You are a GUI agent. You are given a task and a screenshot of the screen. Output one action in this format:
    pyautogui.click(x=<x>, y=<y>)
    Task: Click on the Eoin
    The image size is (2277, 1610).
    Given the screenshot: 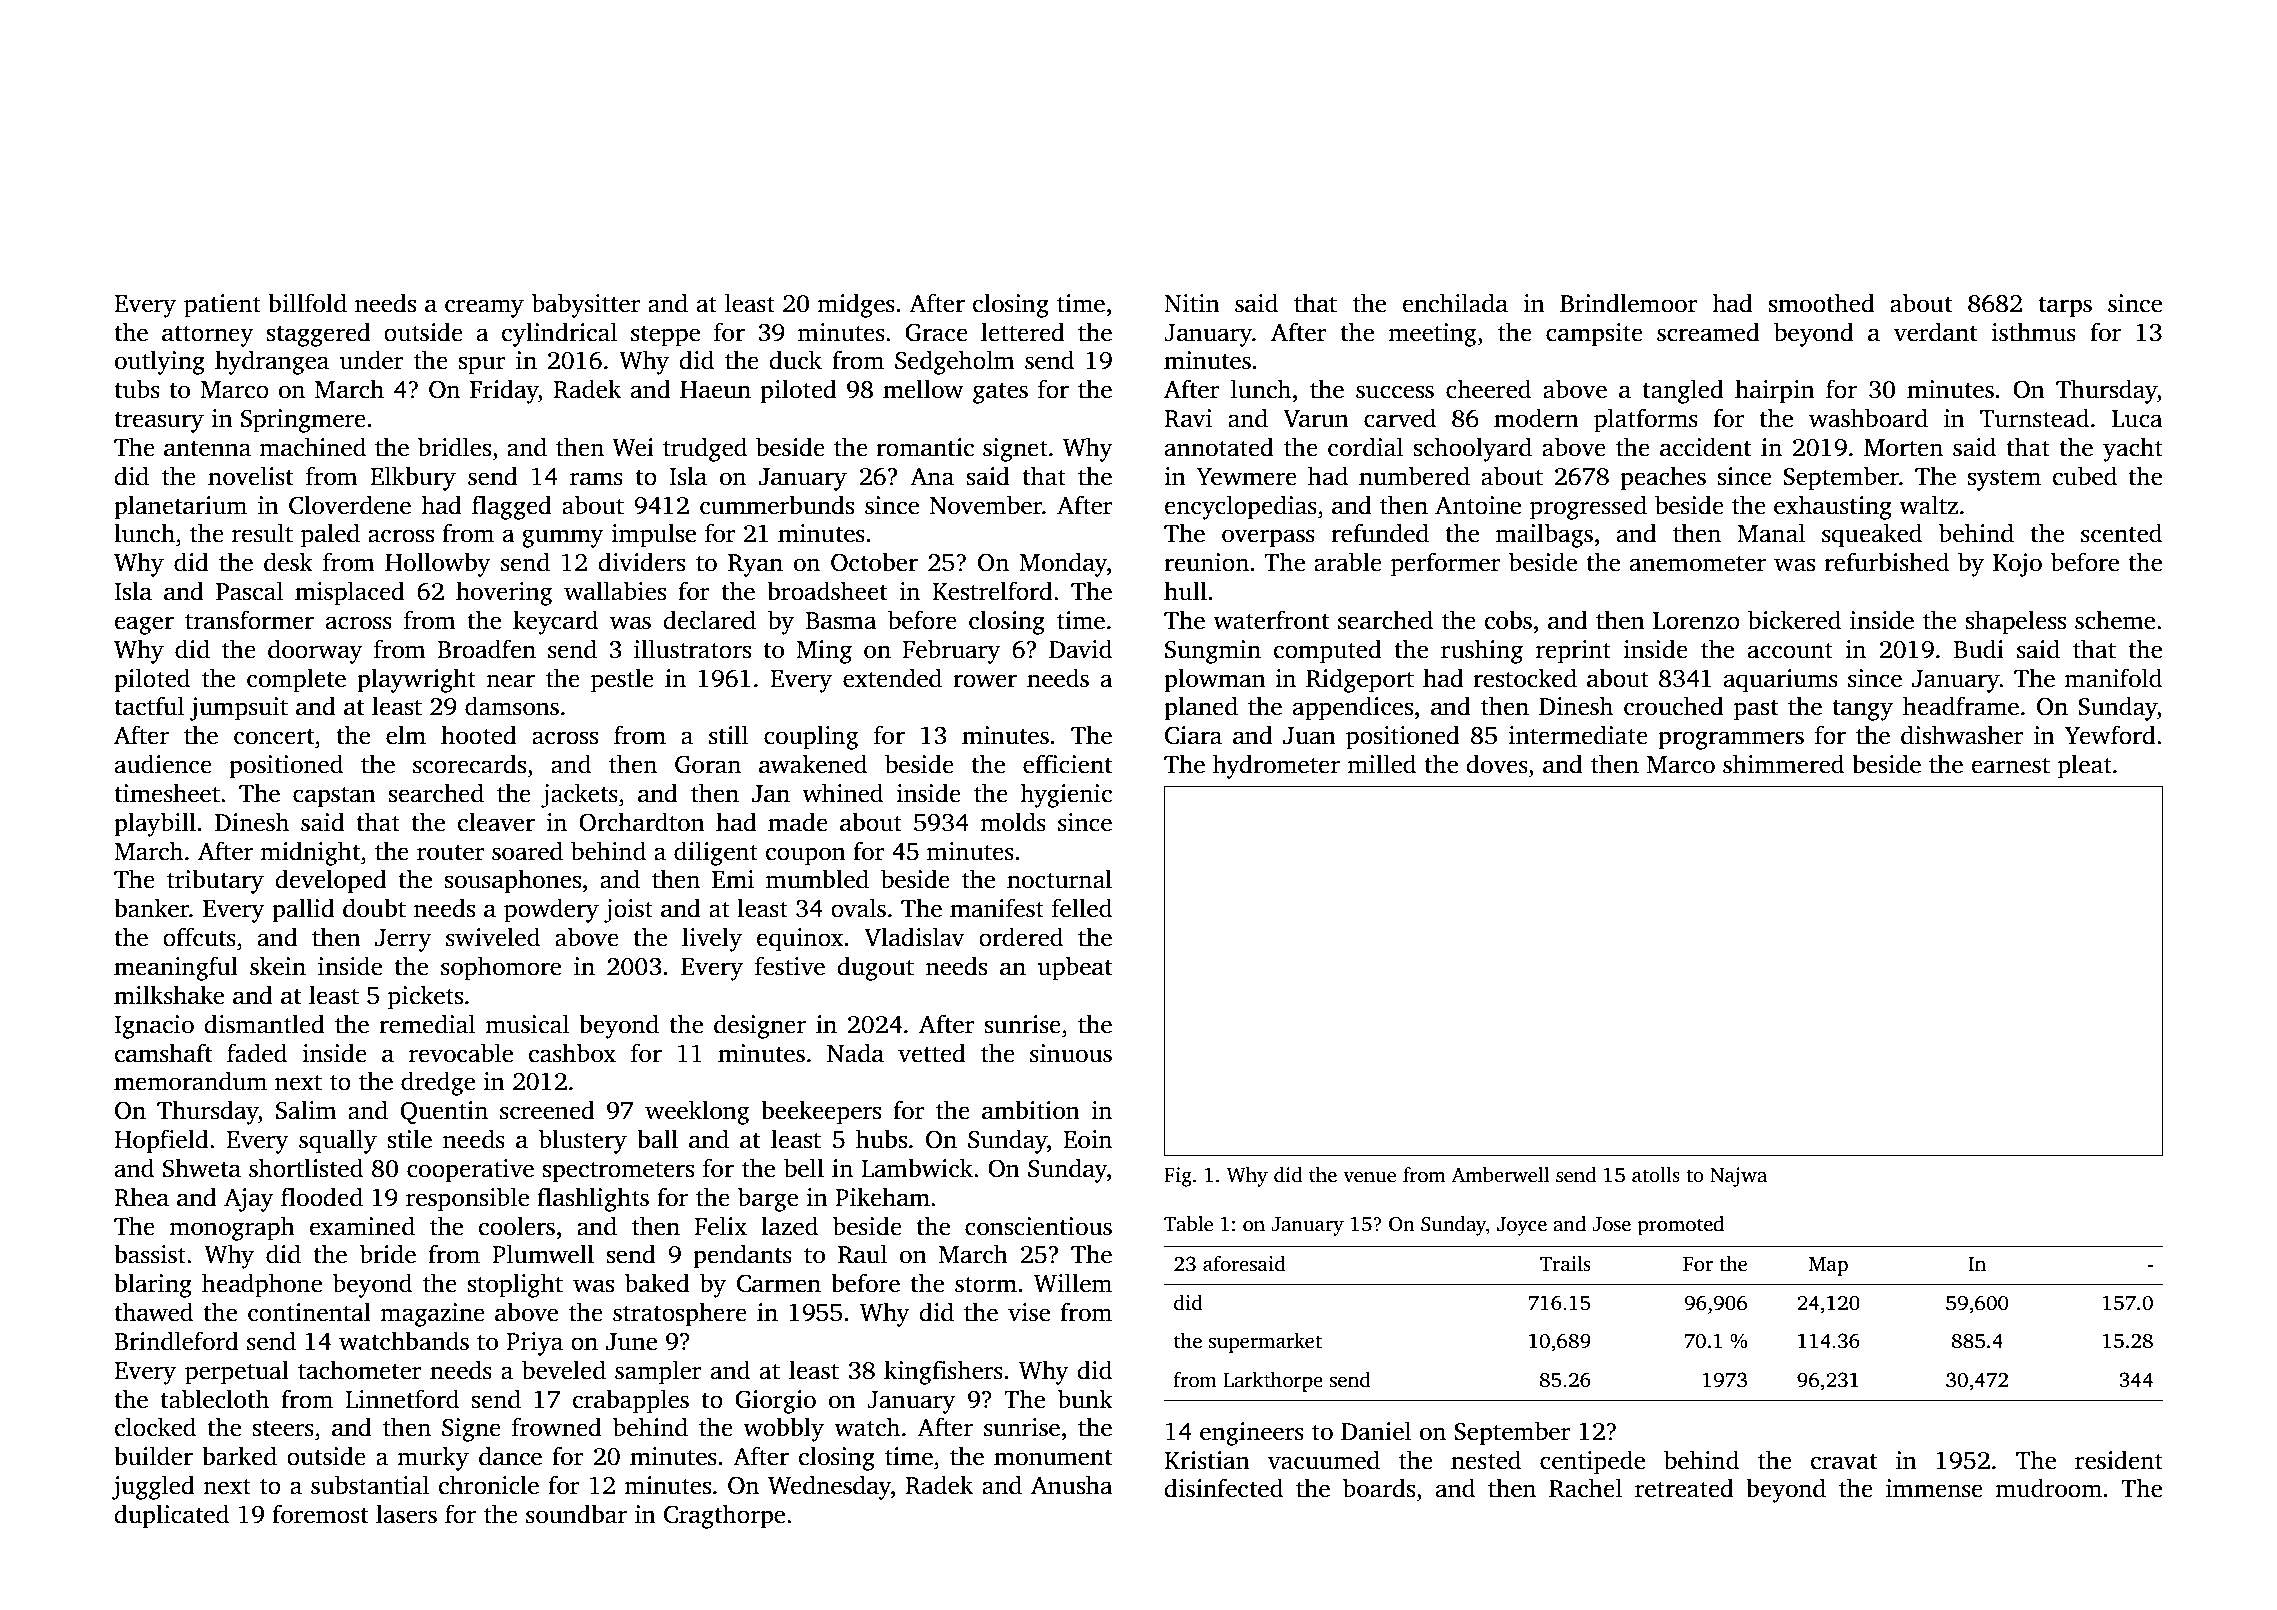 What is the action you would take?
    pyautogui.click(x=1087, y=1139)
